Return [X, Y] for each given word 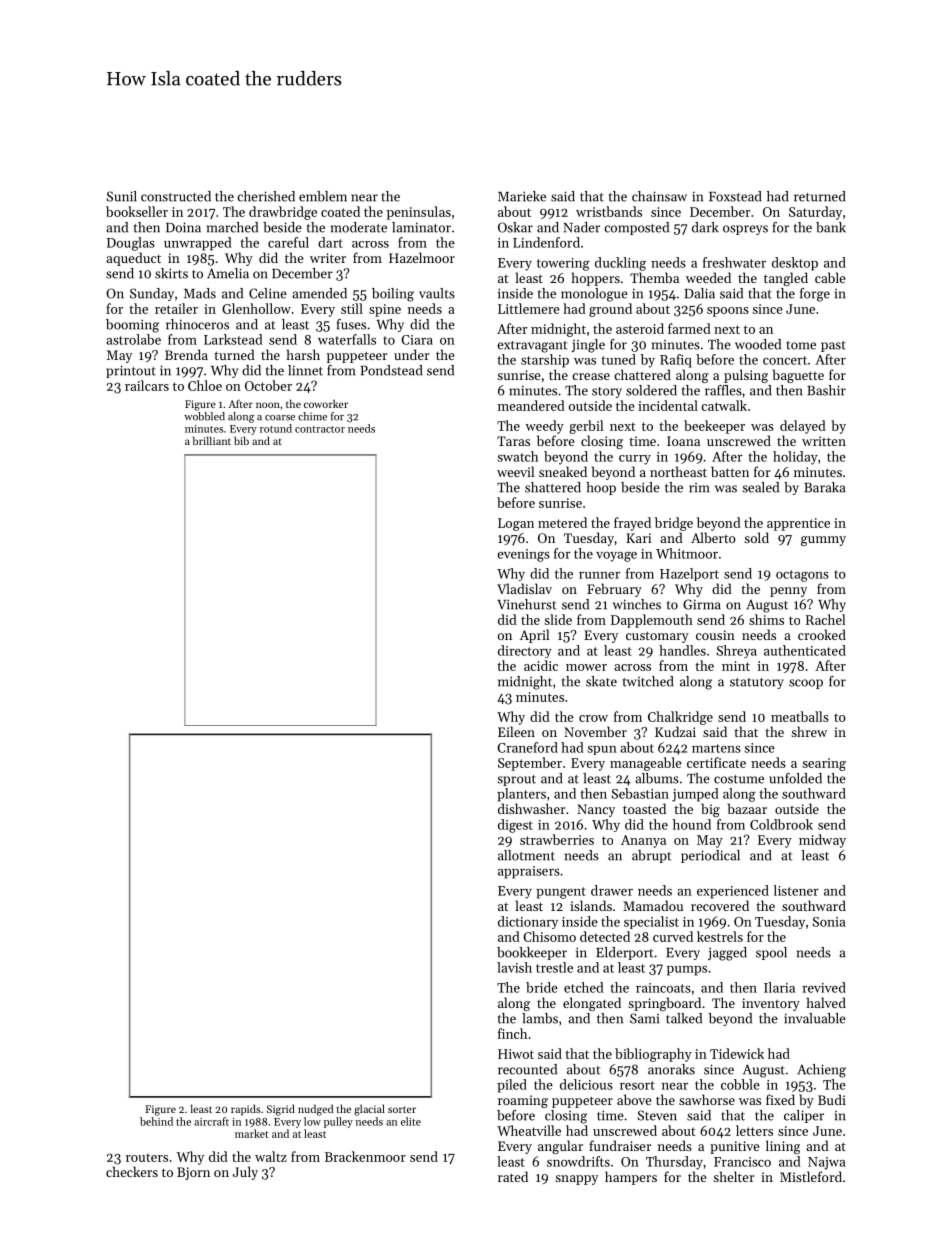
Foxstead [735, 196]
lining [783, 1147]
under [411, 354]
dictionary [528, 922]
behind [156, 1121]
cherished [266, 196]
